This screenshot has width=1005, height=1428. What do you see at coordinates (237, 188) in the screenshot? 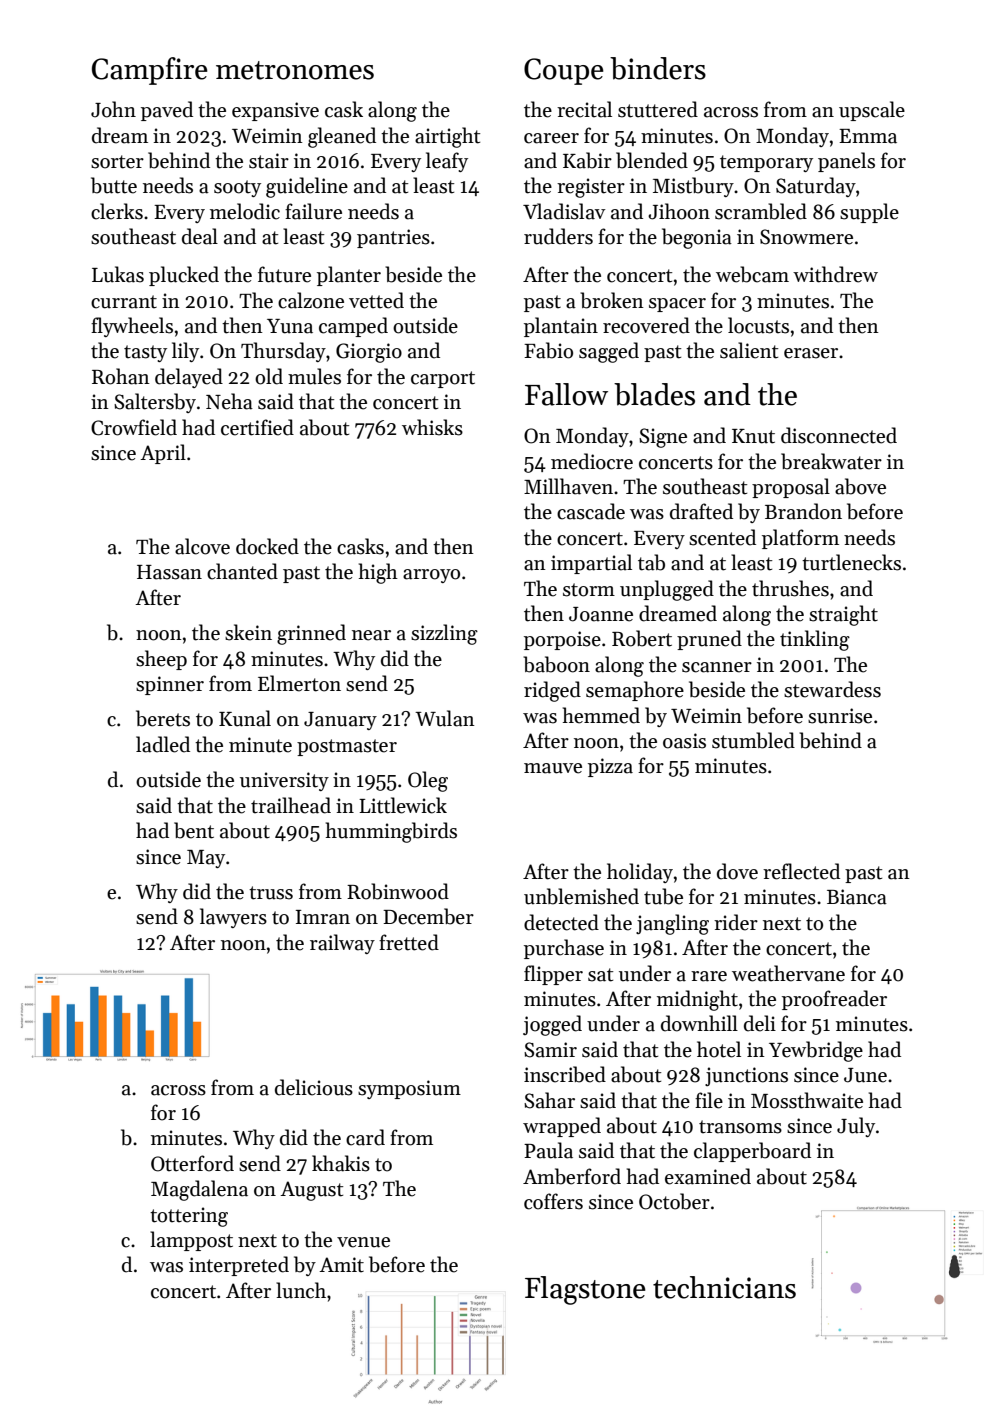
I see `sooty` at bounding box center [237, 188].
